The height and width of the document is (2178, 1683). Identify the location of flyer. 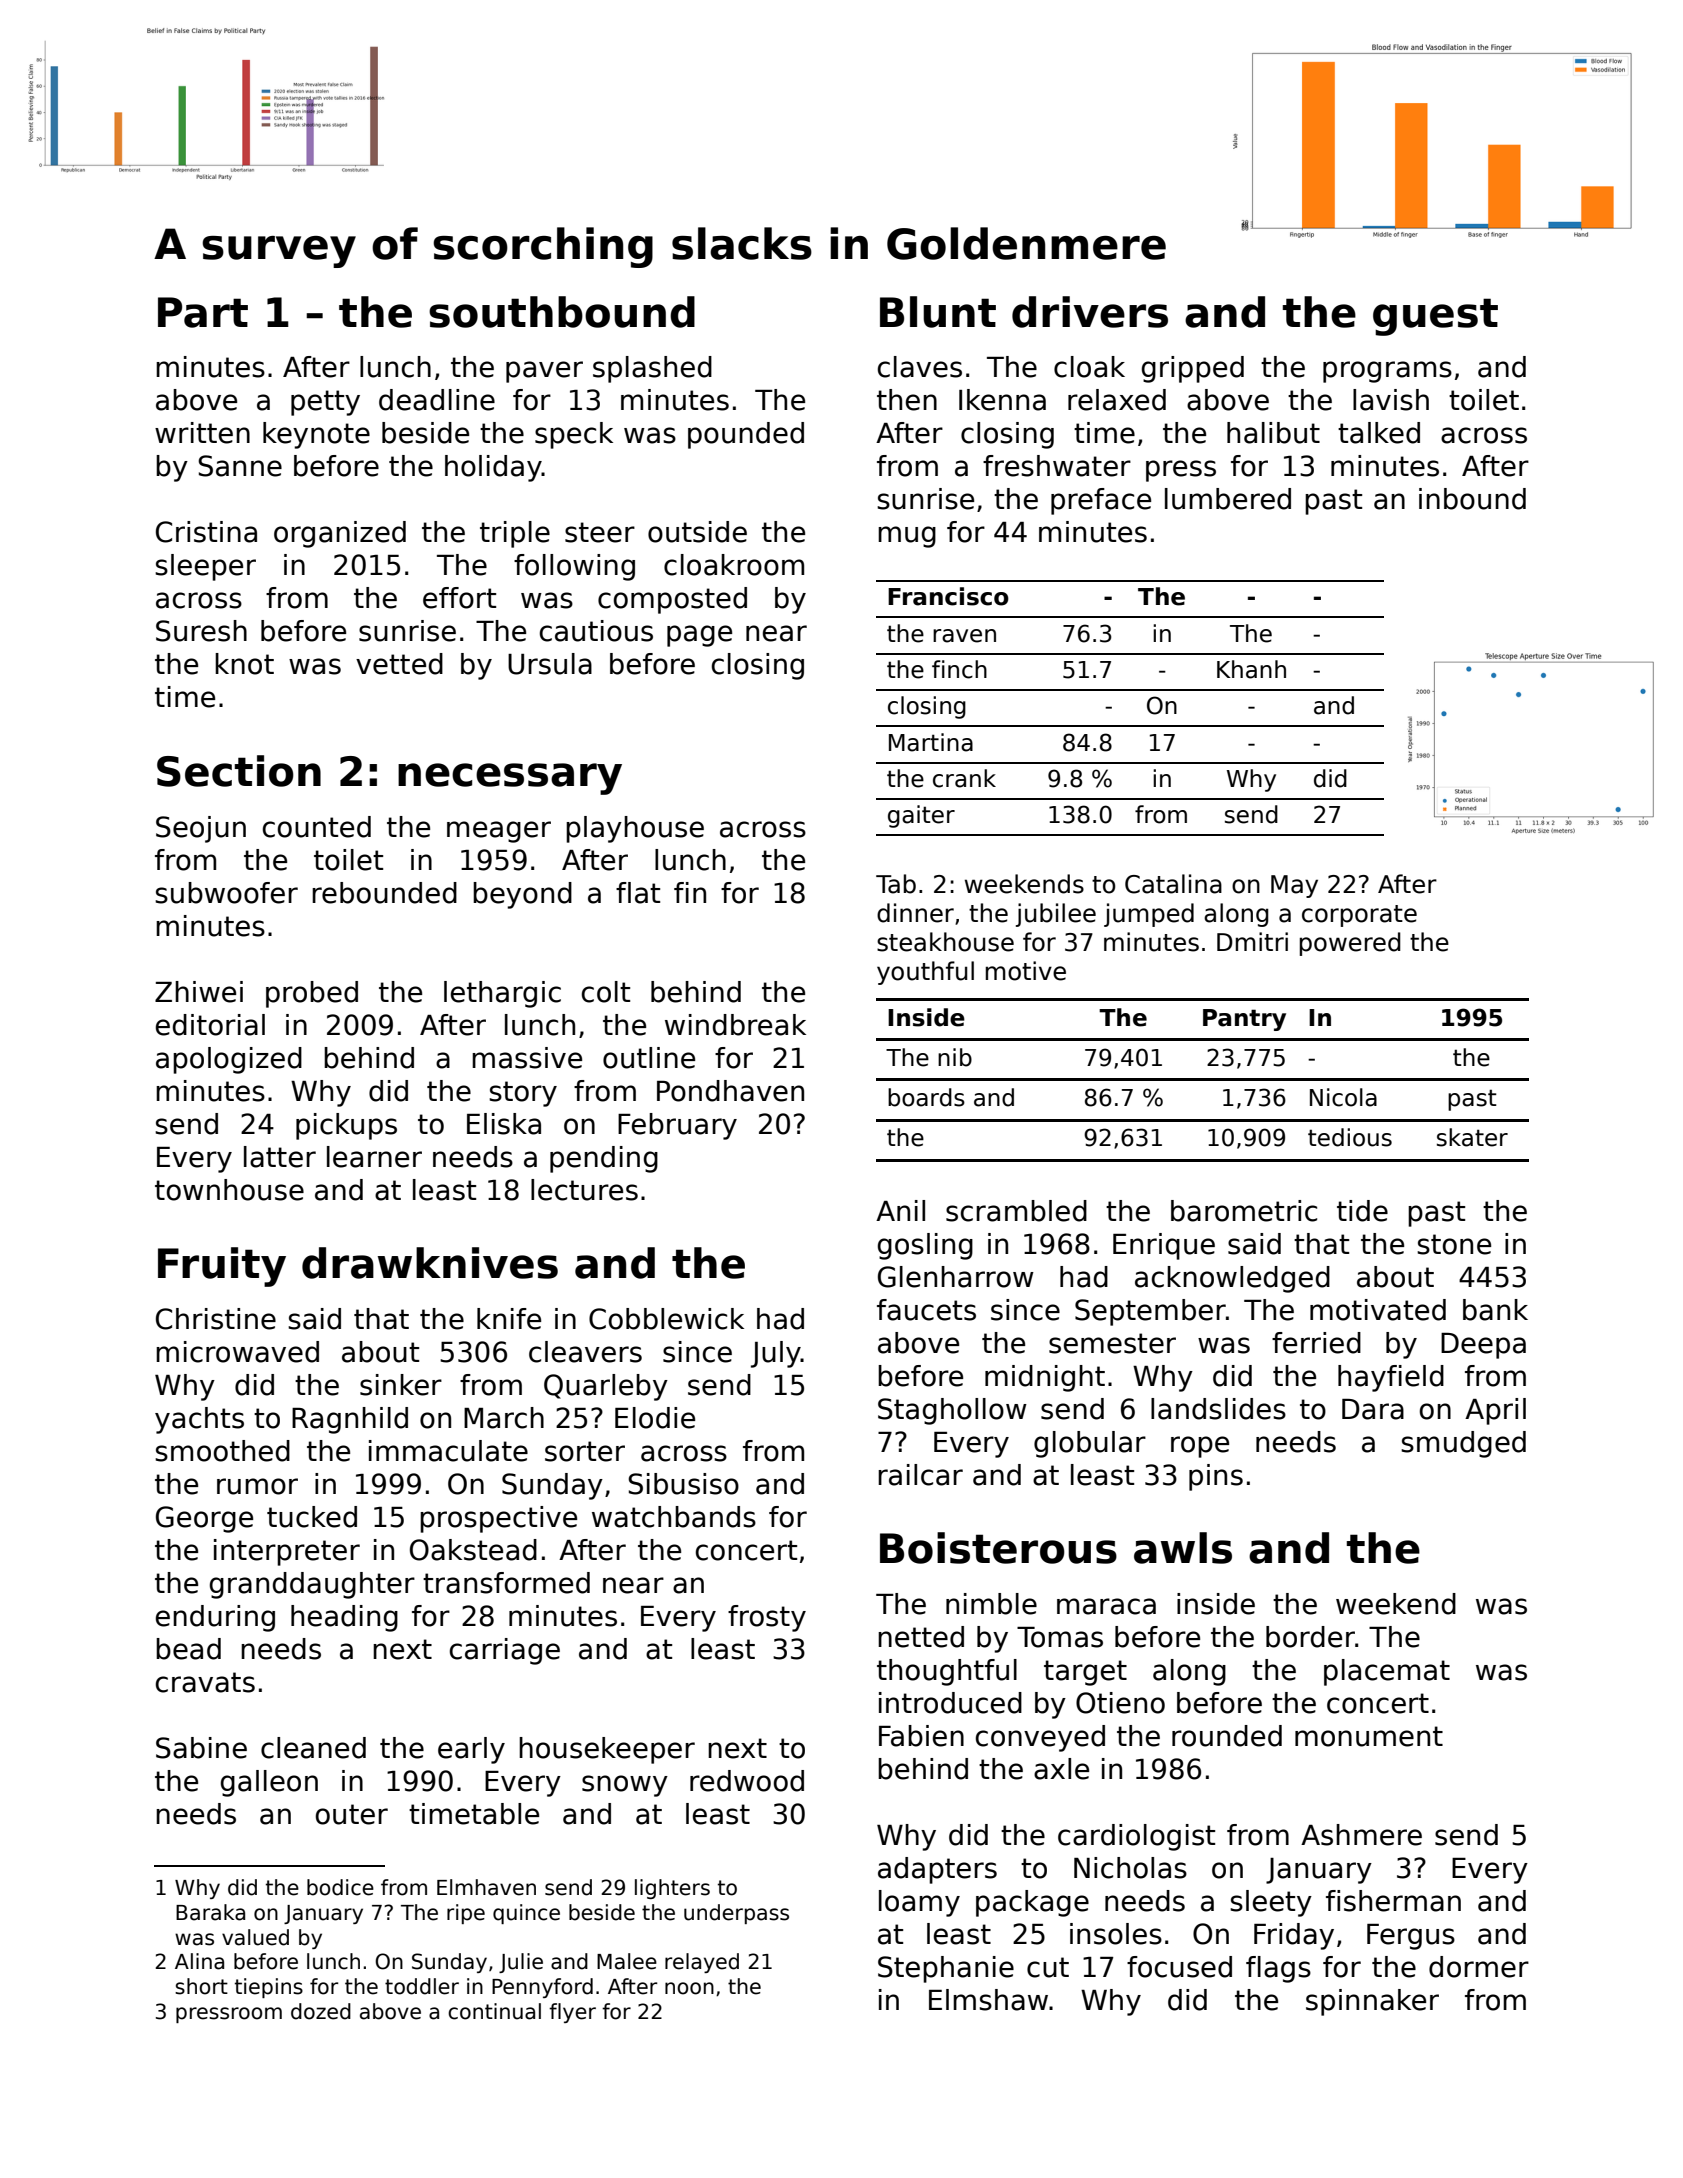
(572, 2013).
